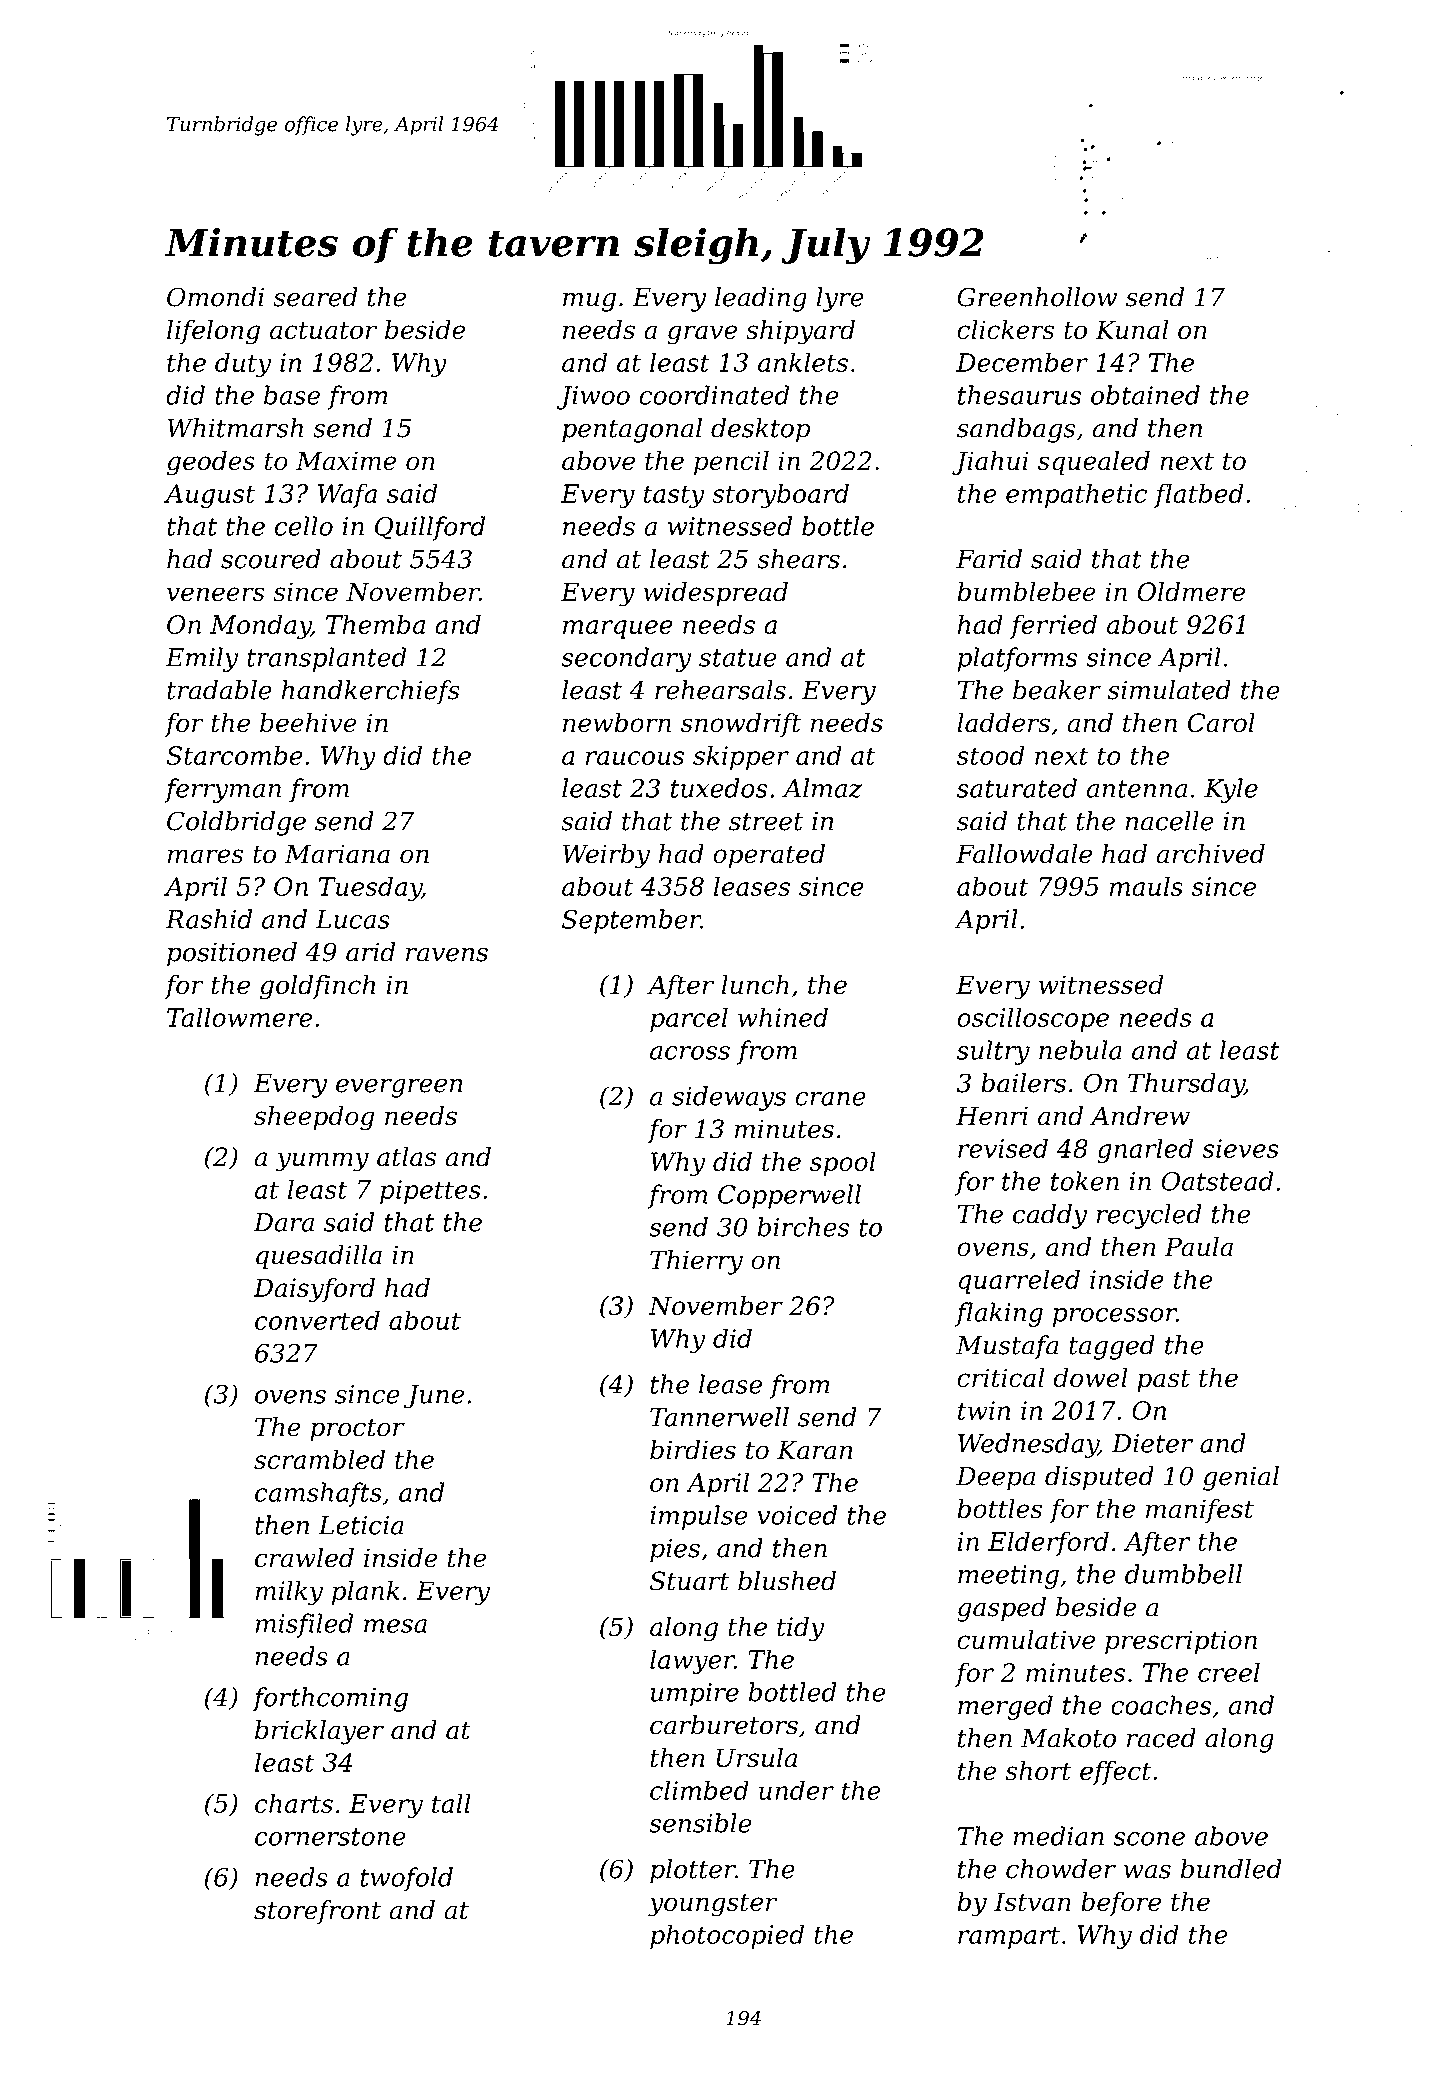  What do you see at coordinates (780, 495) in the screenshot?
I see `storyboard` at bounding box center [780, 495].
